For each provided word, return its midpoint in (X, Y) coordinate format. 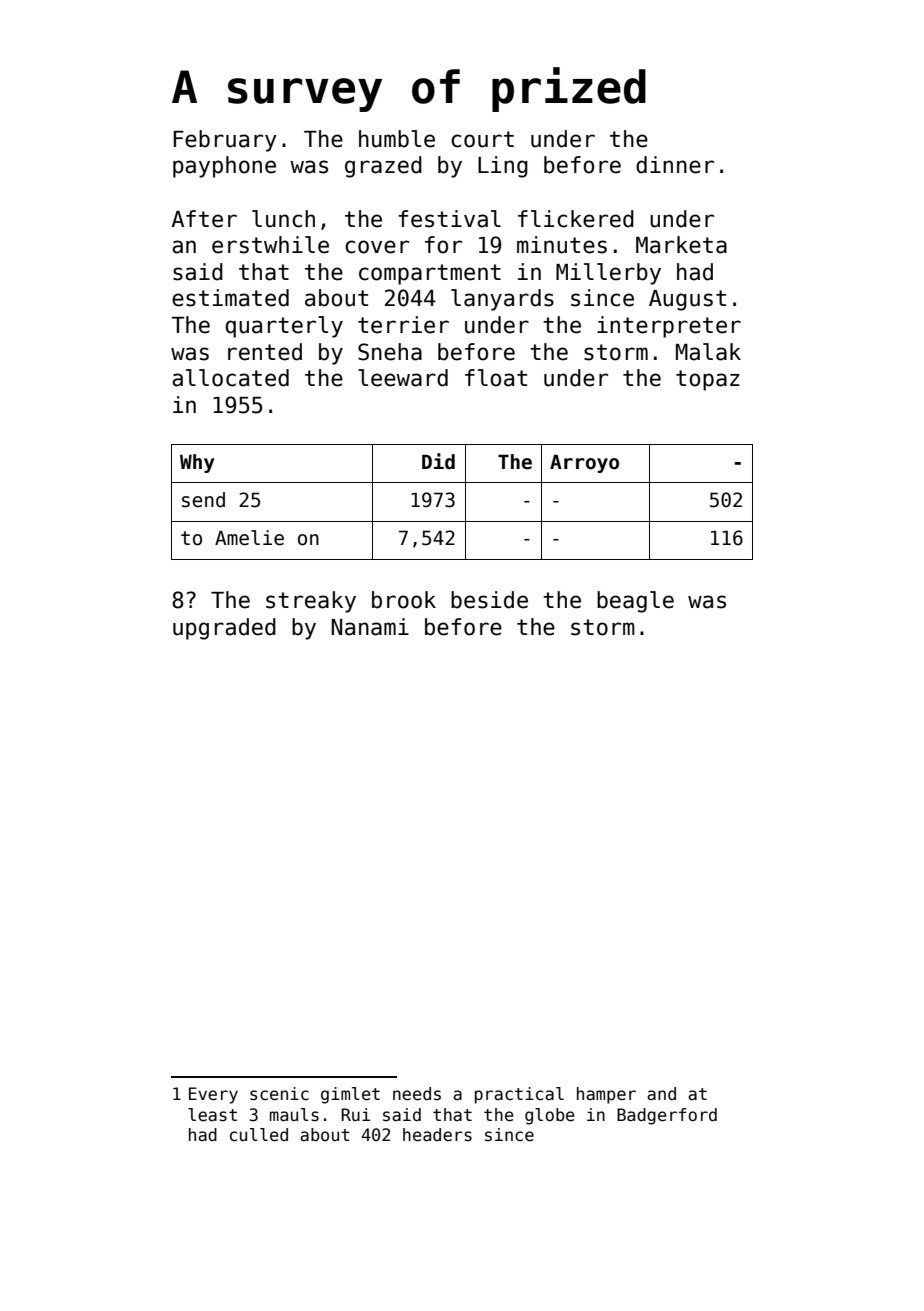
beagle (635, 602)
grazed (383, 167)
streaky (311, 602)
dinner (675, 165)
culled (259, 1135)
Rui (356, 1114)
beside (489, 600)
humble (397, 139)
